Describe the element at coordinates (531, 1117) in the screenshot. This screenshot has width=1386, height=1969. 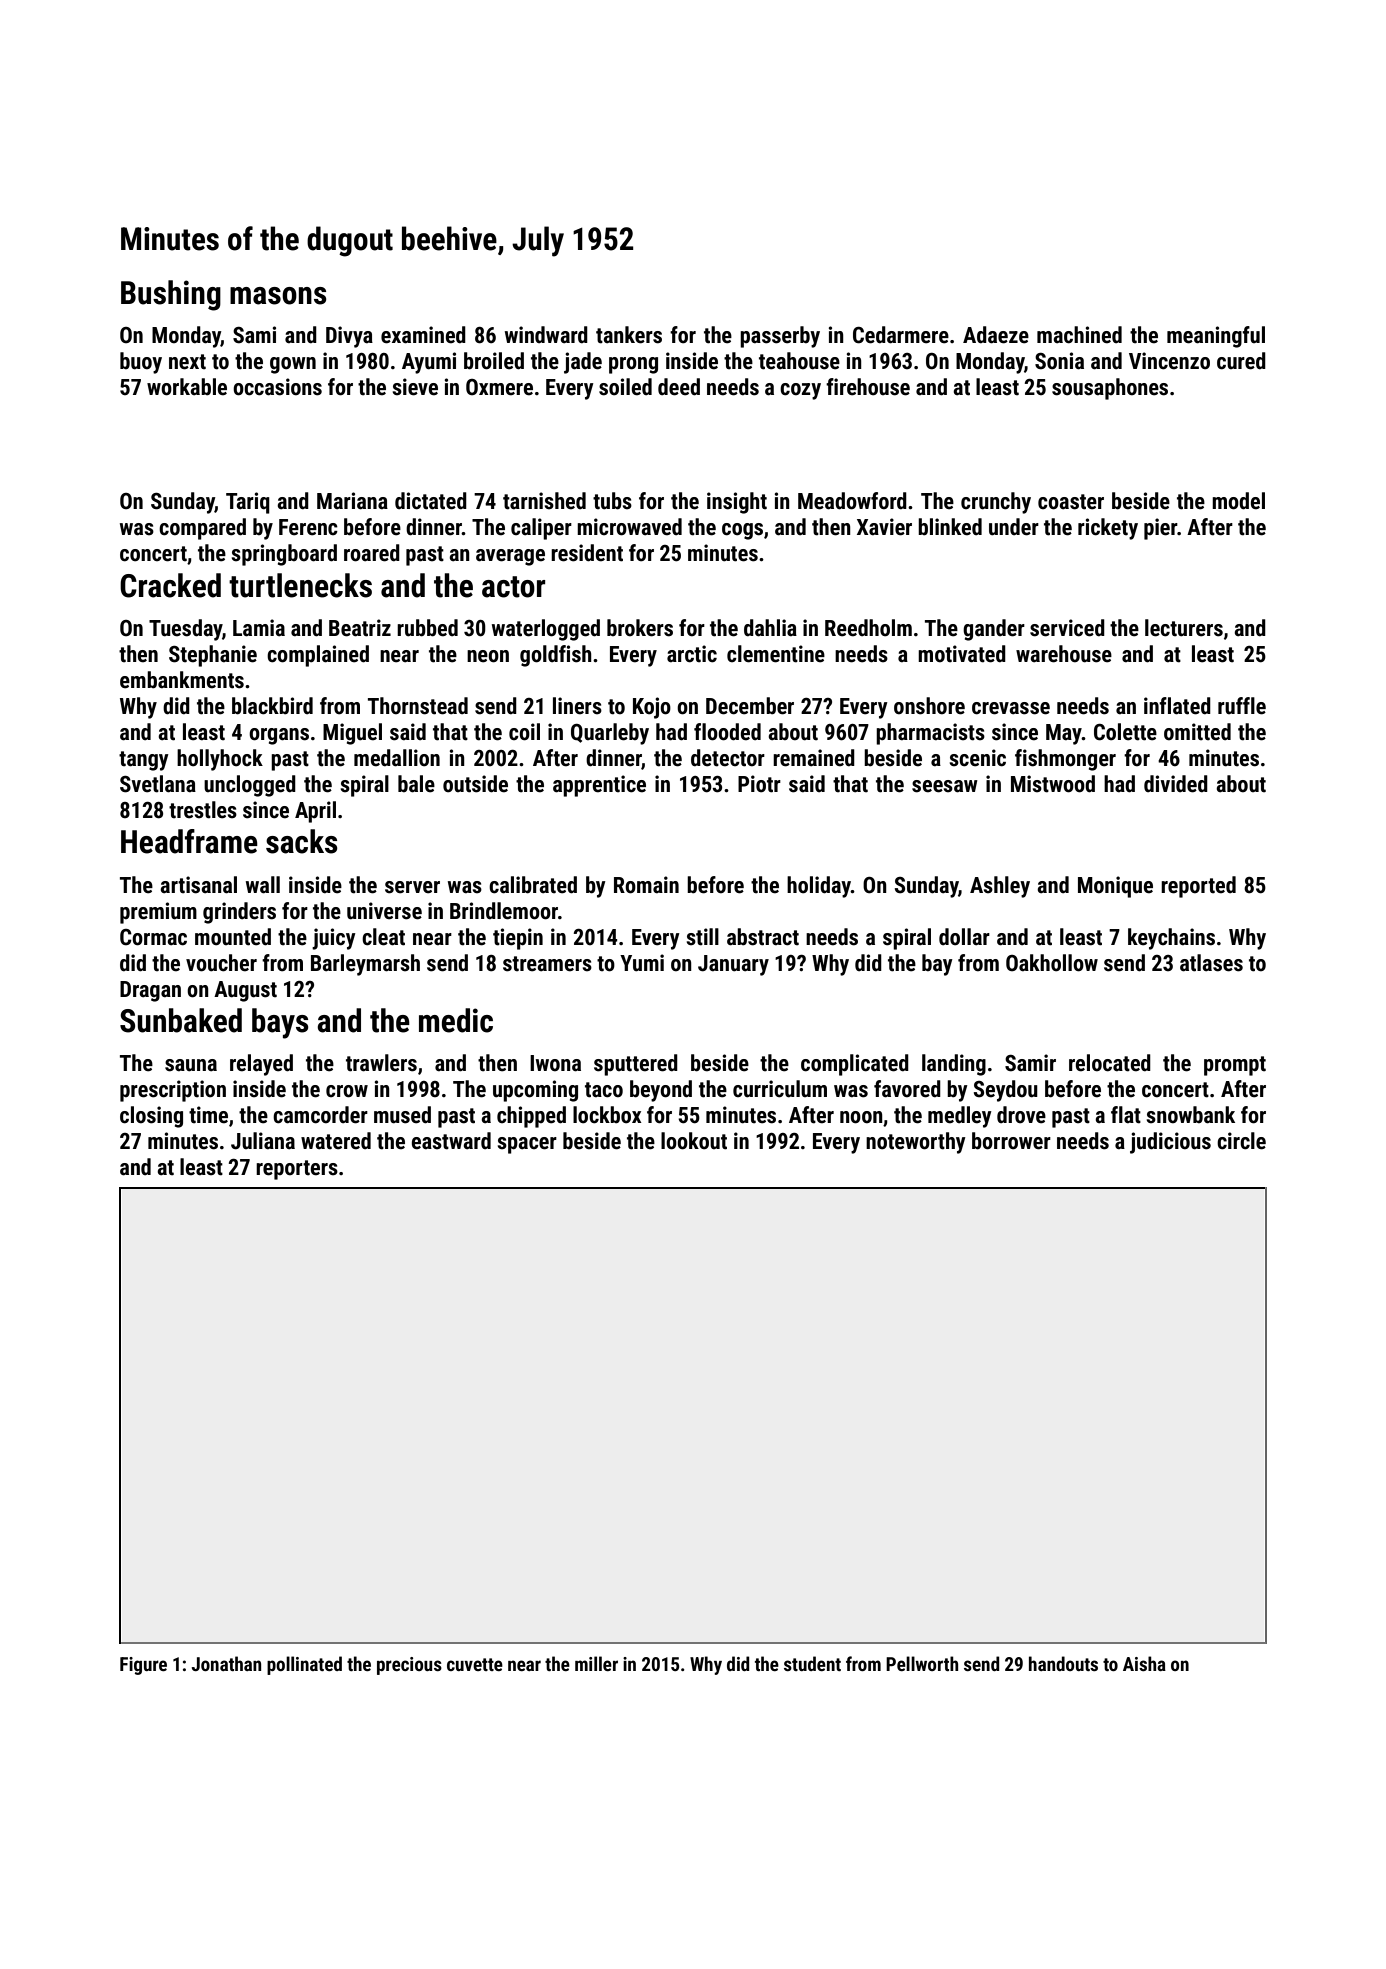
I see `chipped` at that location.
